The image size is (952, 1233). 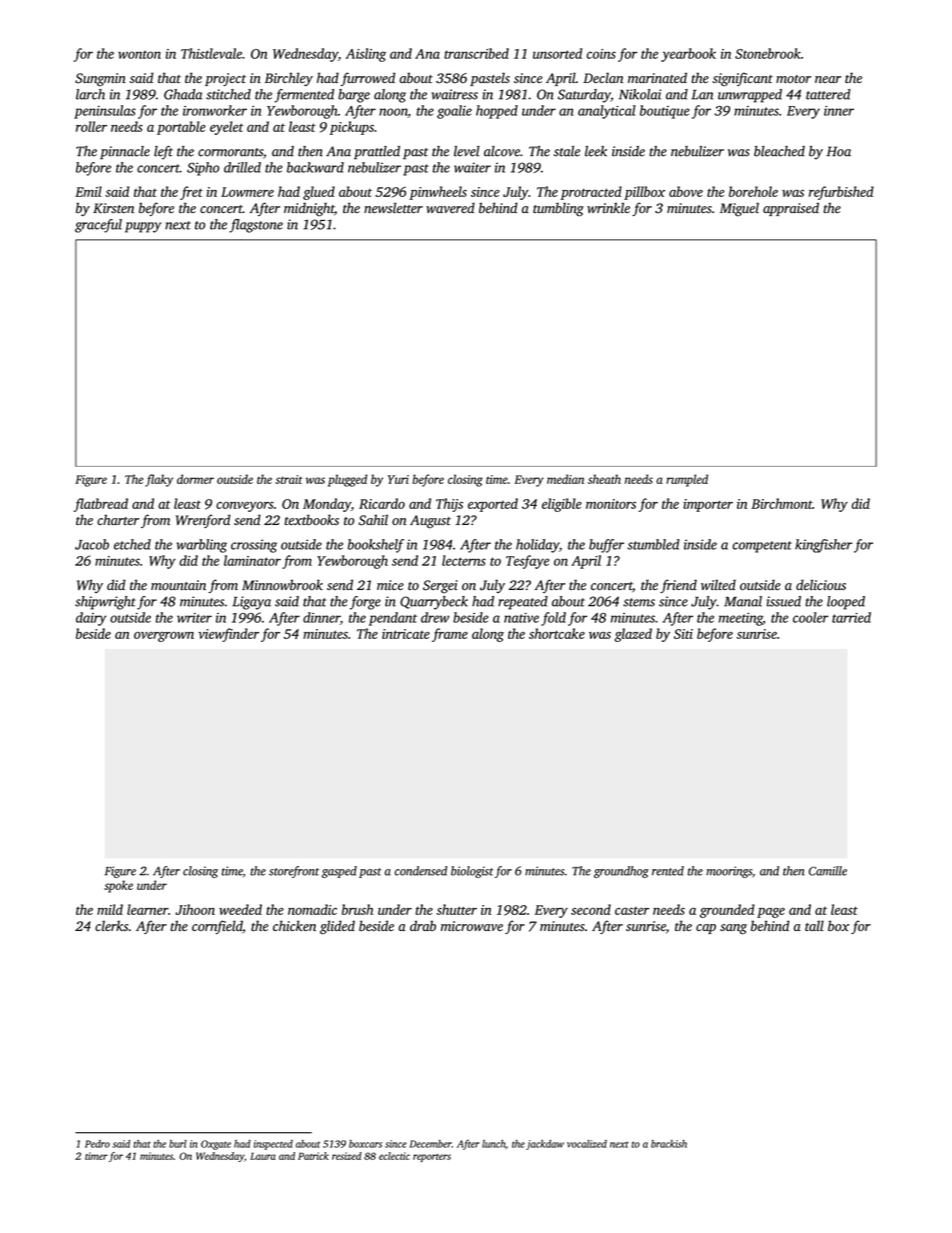 What do you see at coordinates (366, 55) in the image?
I see `Aisling` at bounding box center [366, 55].
